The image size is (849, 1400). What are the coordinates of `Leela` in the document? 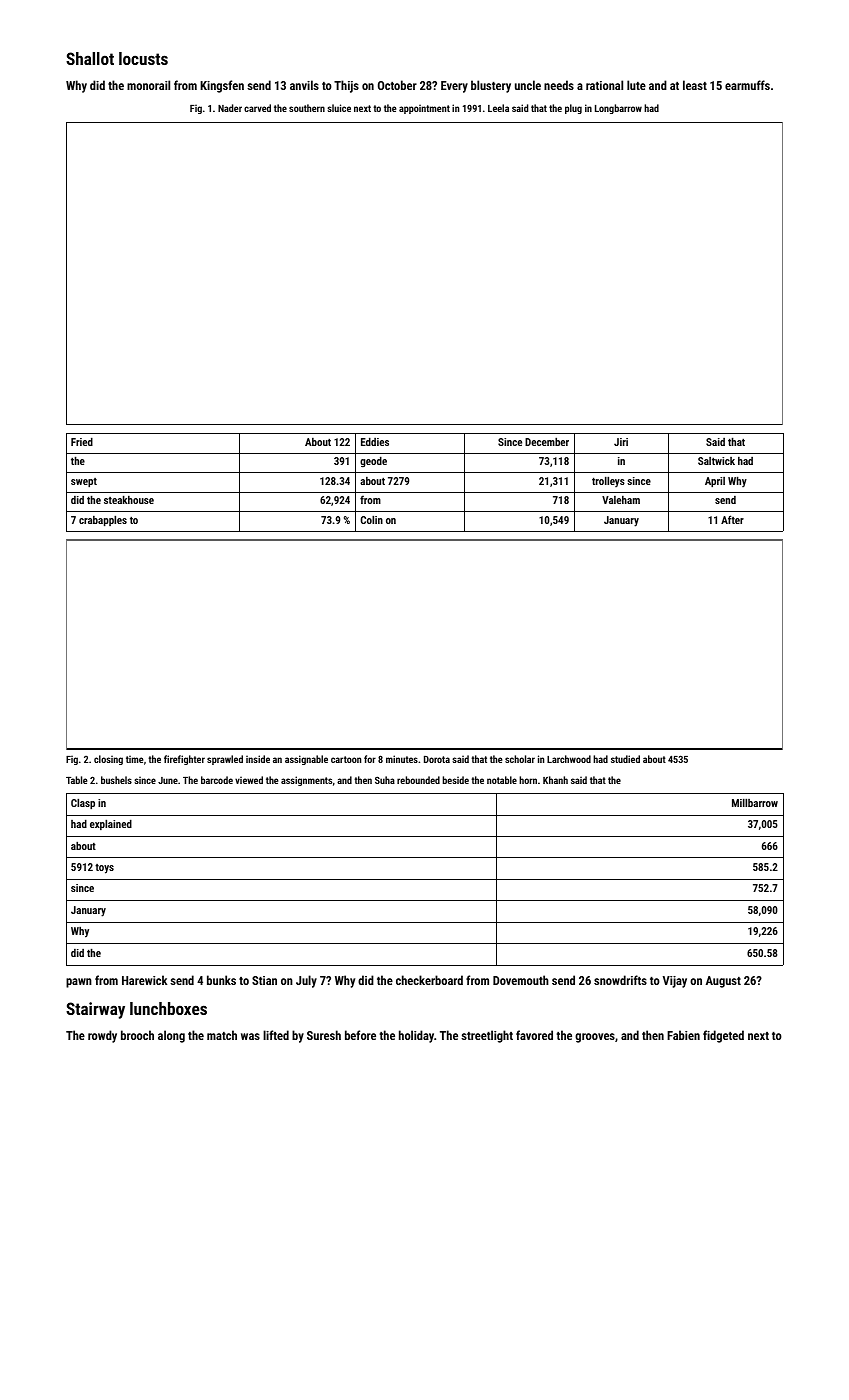 It's located at (498, 108).
